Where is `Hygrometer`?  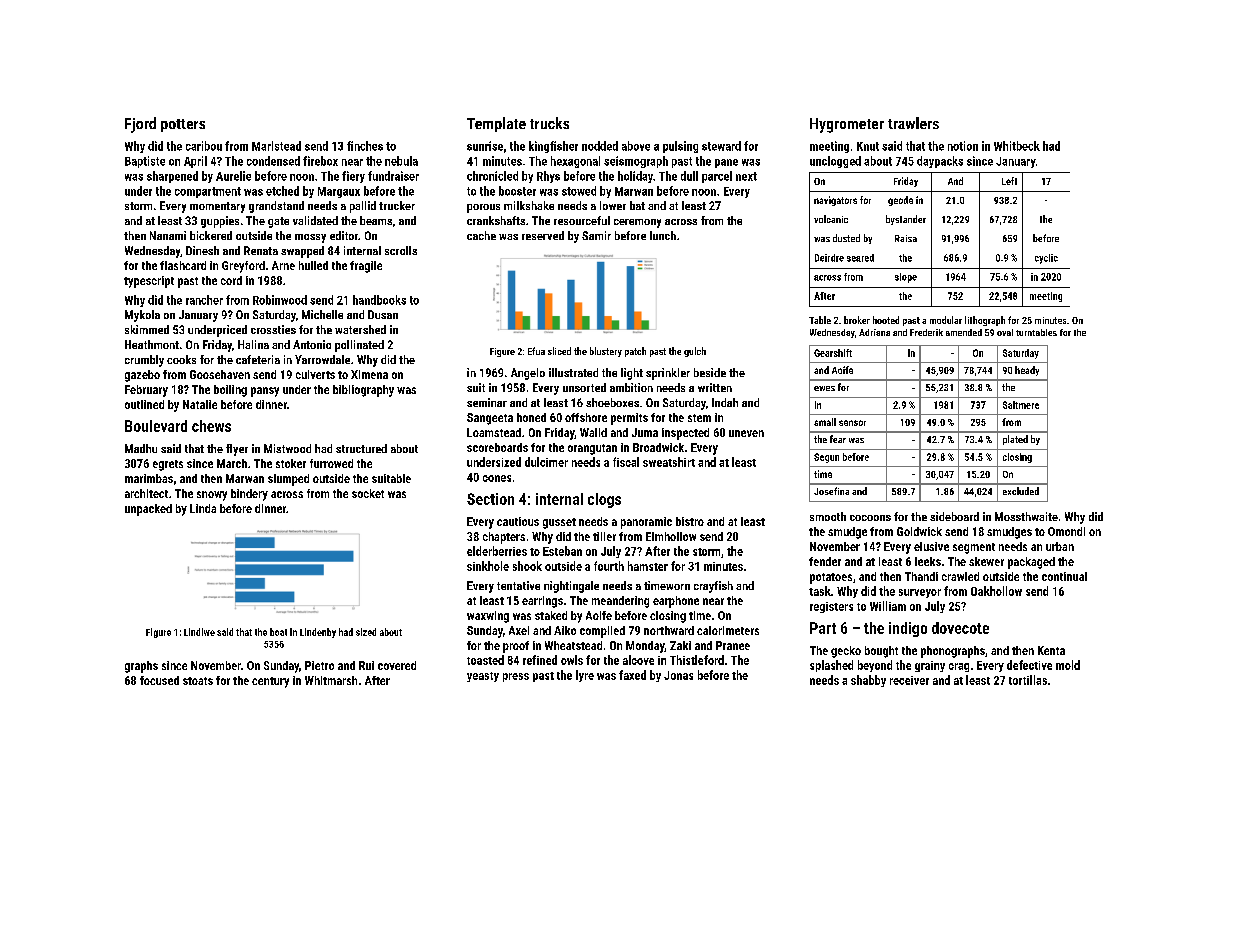 Hygrometer is located at coordinates (847, 125).
